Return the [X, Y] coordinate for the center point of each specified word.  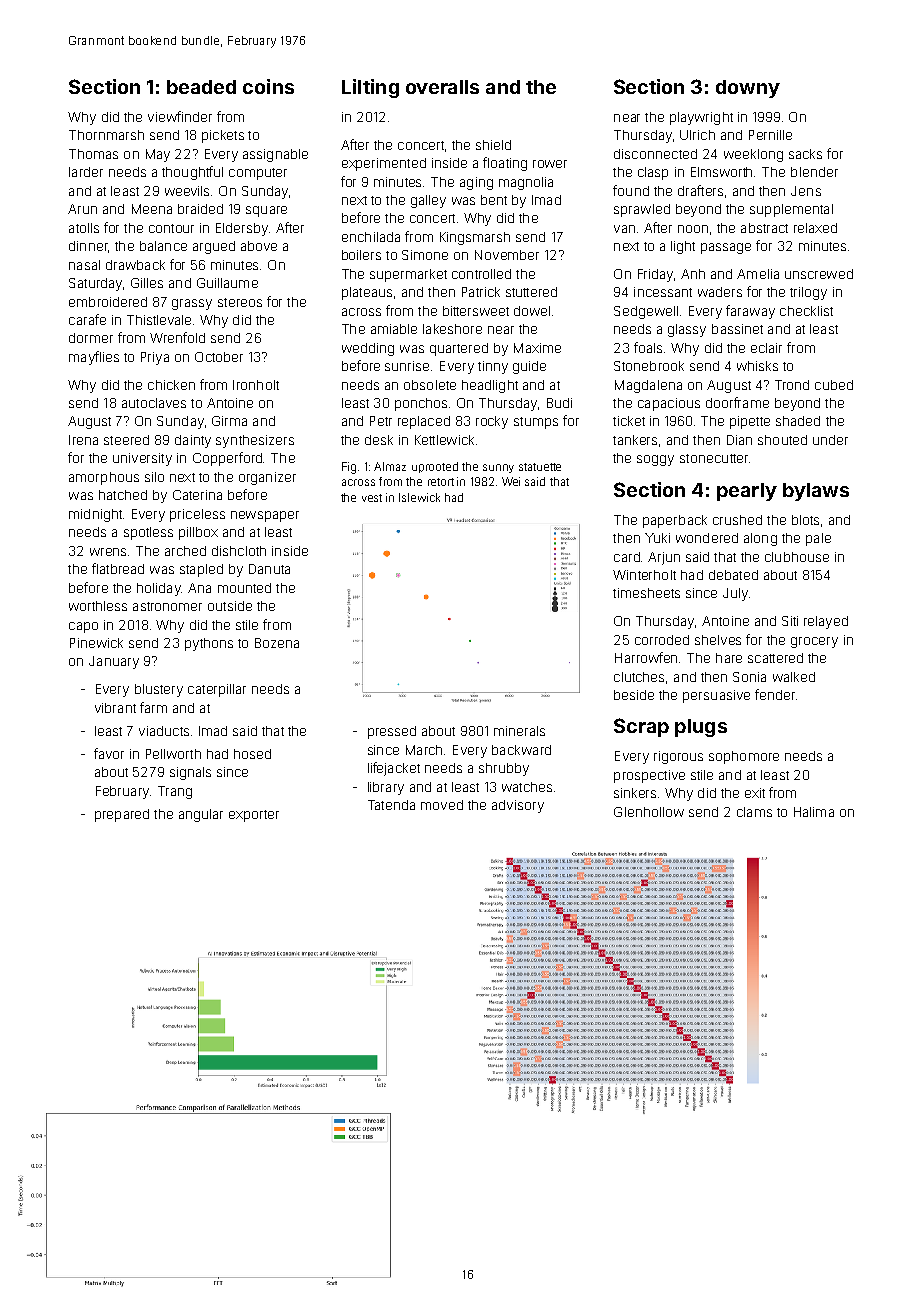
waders [720, 292]
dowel [532, 311]
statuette [540, 467]
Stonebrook [649, 366]
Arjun [664, 558]
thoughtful [192, 173]
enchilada [371, 237]
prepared [122, 815]
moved [442, 805]
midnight [95, 515]
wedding [368, 349]
